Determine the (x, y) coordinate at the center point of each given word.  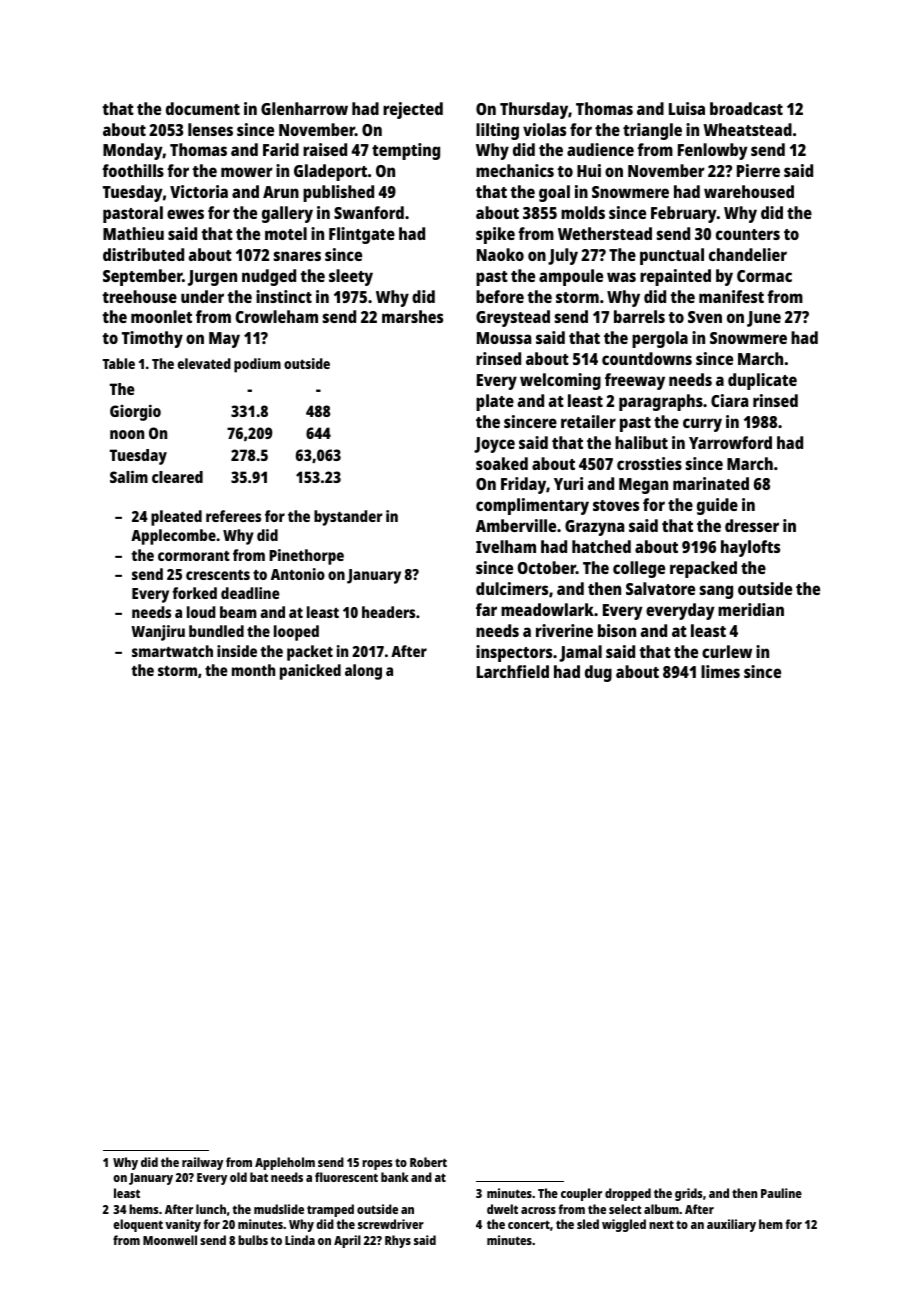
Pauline (781, 1193)
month (253, 670)
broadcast (746, 108)
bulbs (253, 1240)
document (203, 108)
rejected (413, 110)
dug (598, 673)
